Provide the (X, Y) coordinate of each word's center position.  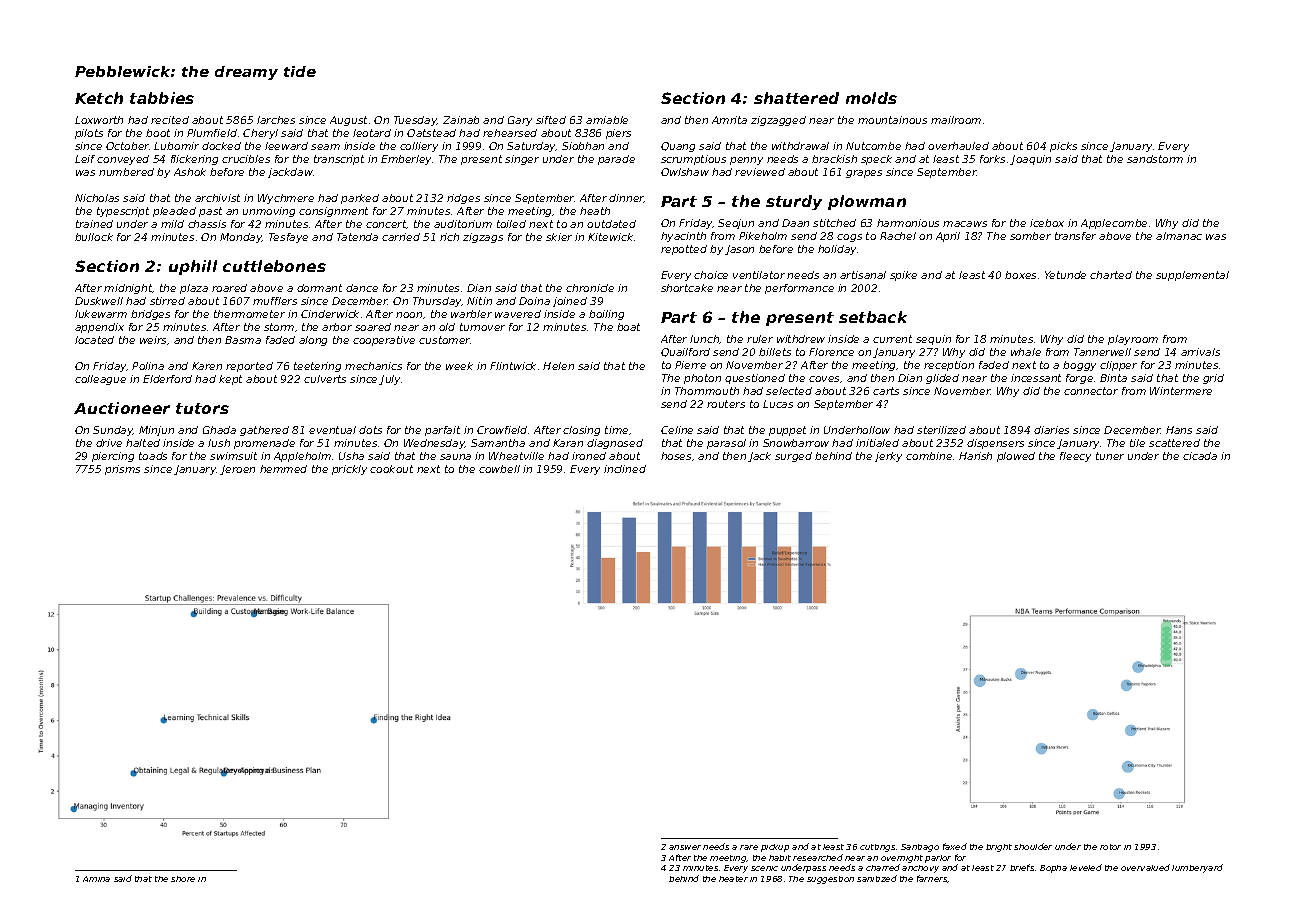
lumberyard (1197, 868)
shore (183, 879)
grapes (864, 174)
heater (733, 879)
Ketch (99, 98)
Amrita (729, 120)
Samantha (498, 443)
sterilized (941, 430)
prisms (122, 470)
